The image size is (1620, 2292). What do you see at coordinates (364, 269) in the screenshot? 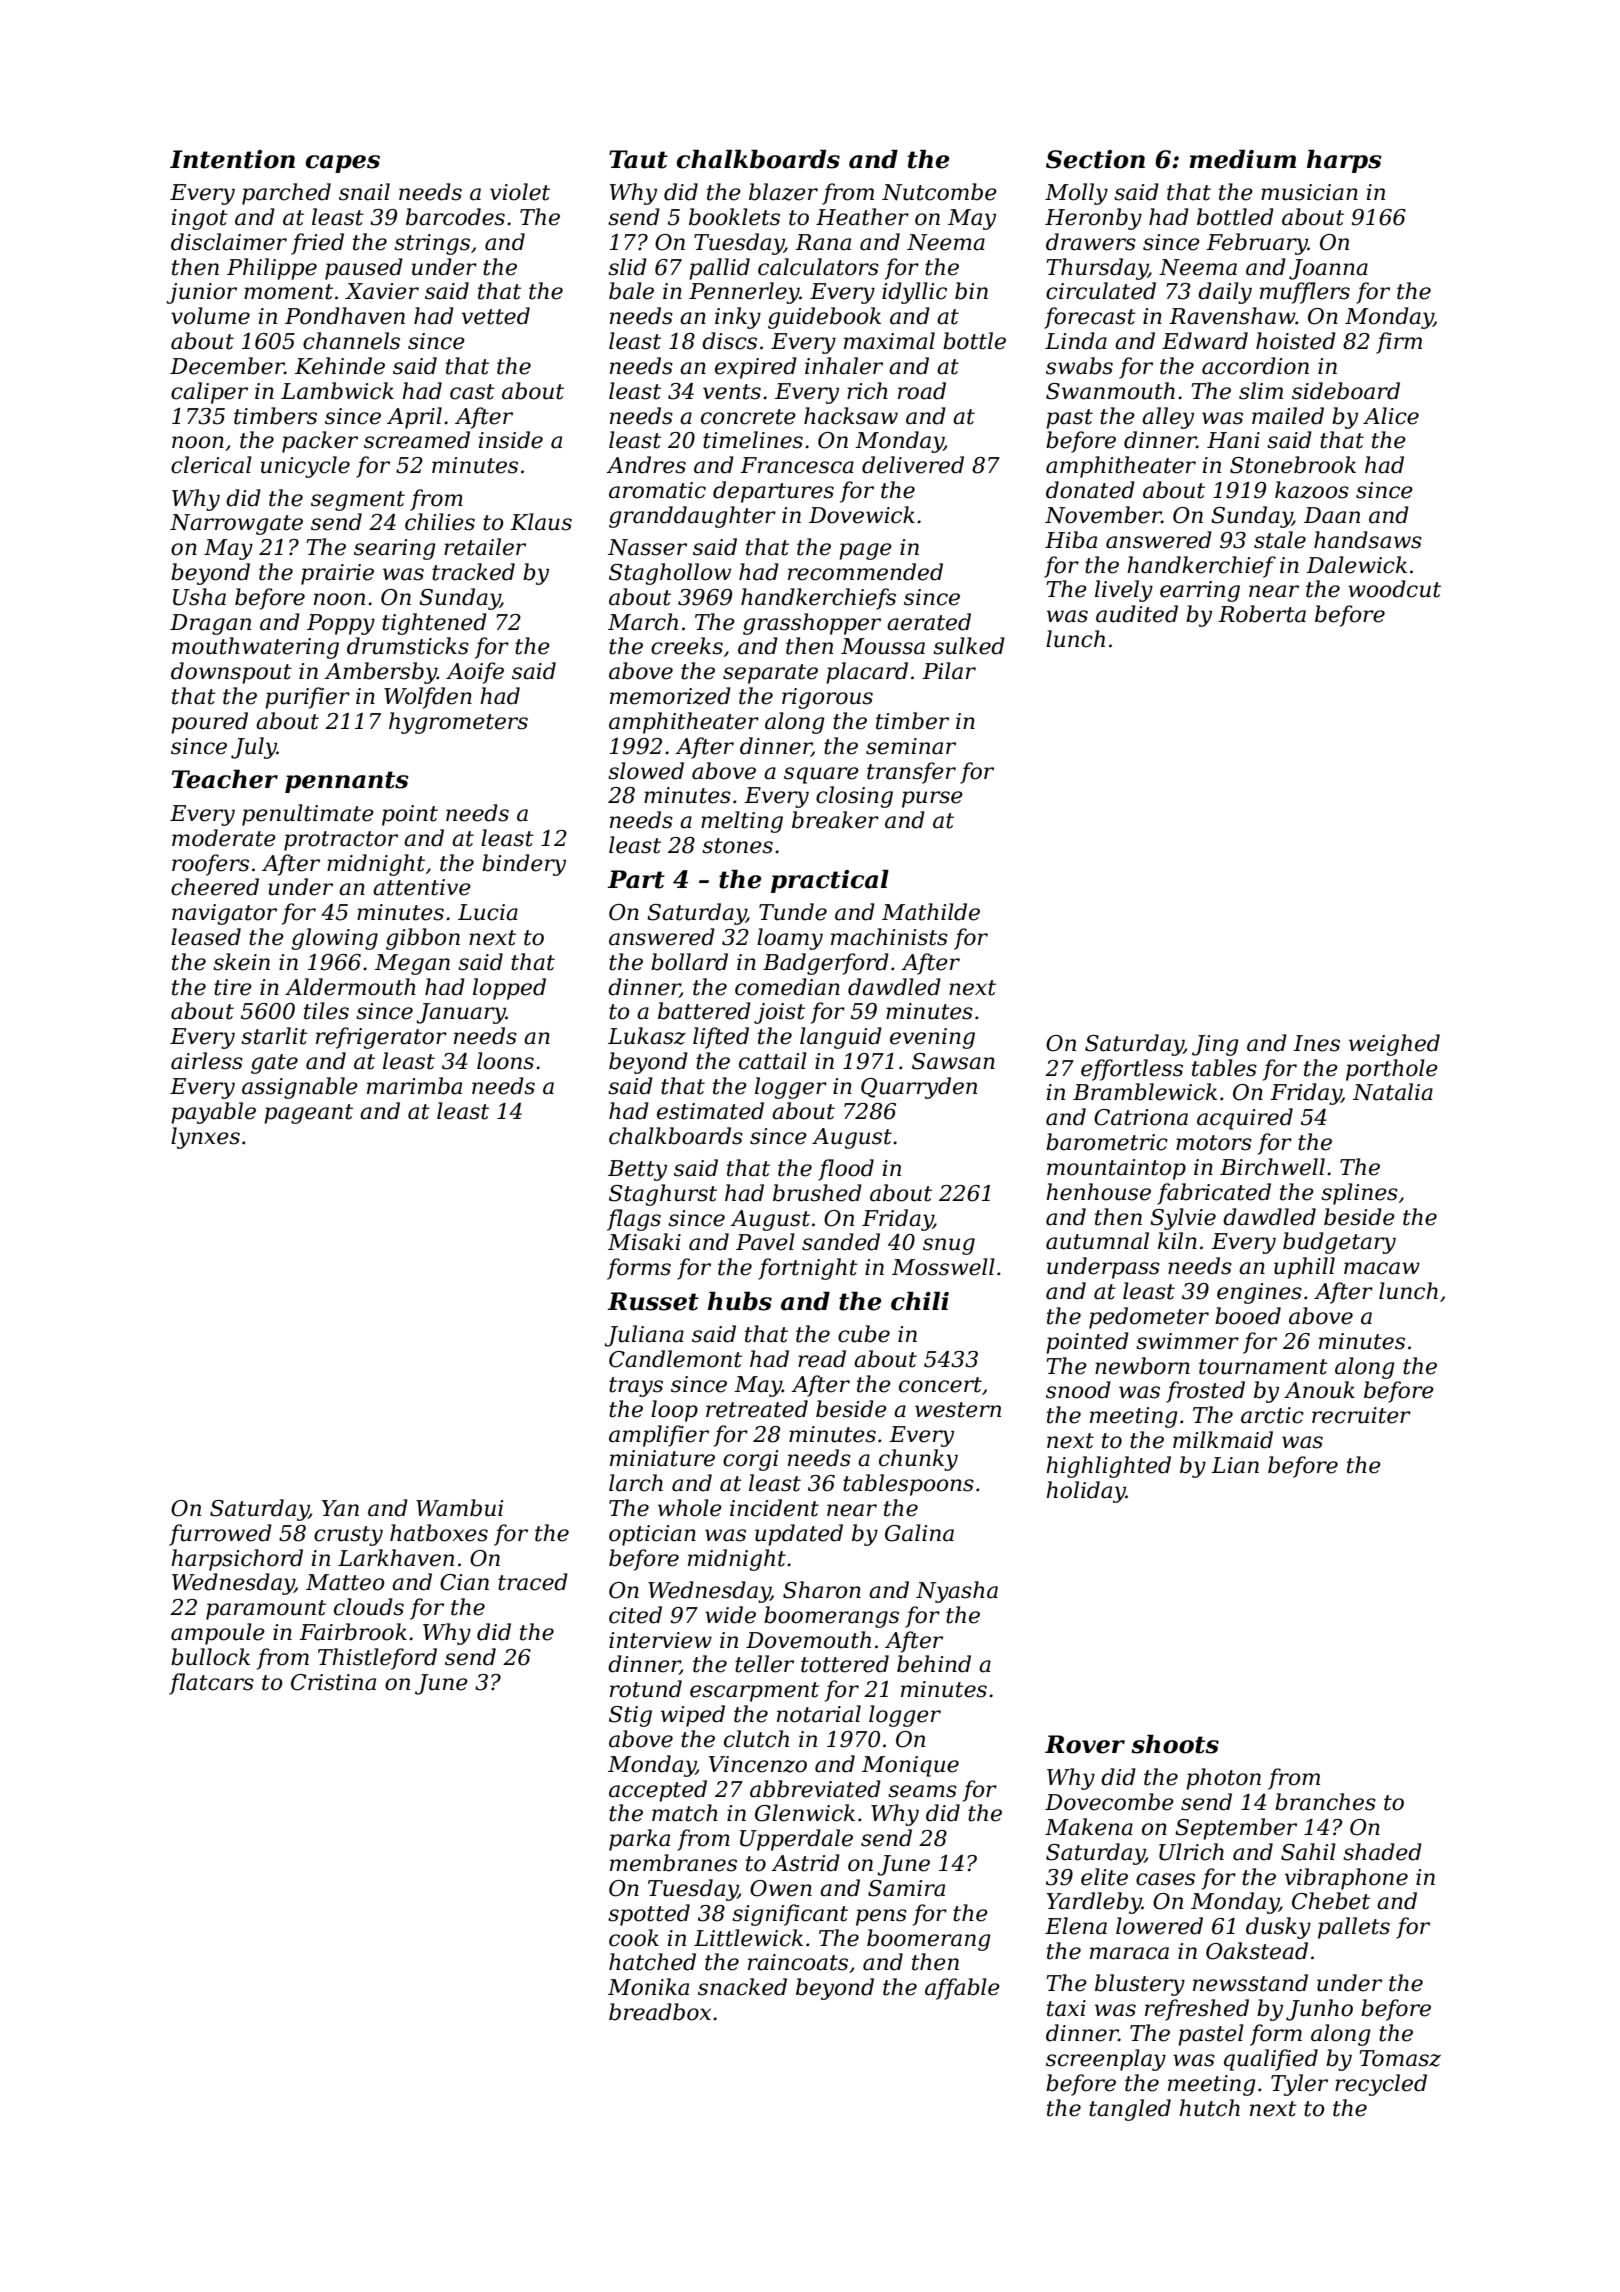
I see `paused` at bounding box center [364, 269].
